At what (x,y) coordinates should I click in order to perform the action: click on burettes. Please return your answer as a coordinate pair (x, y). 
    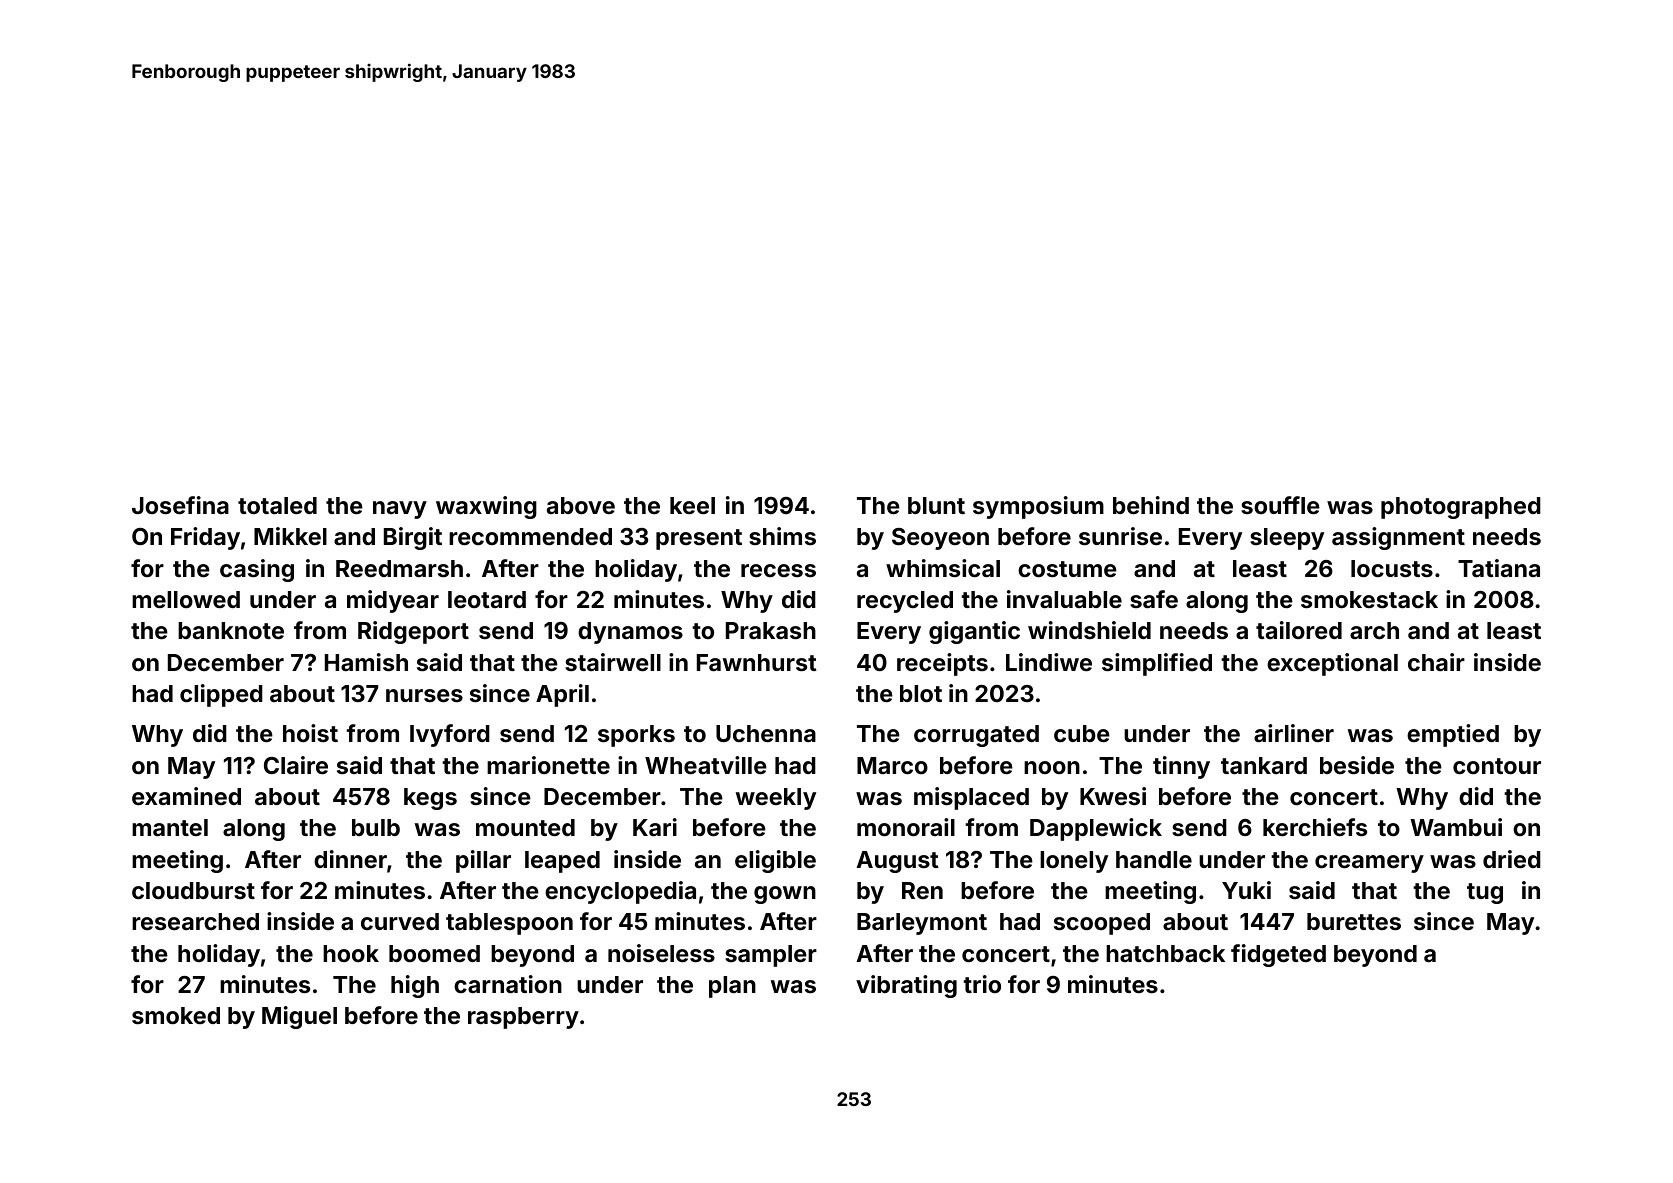
    Looking at the image, I should click on (1354, 921).
